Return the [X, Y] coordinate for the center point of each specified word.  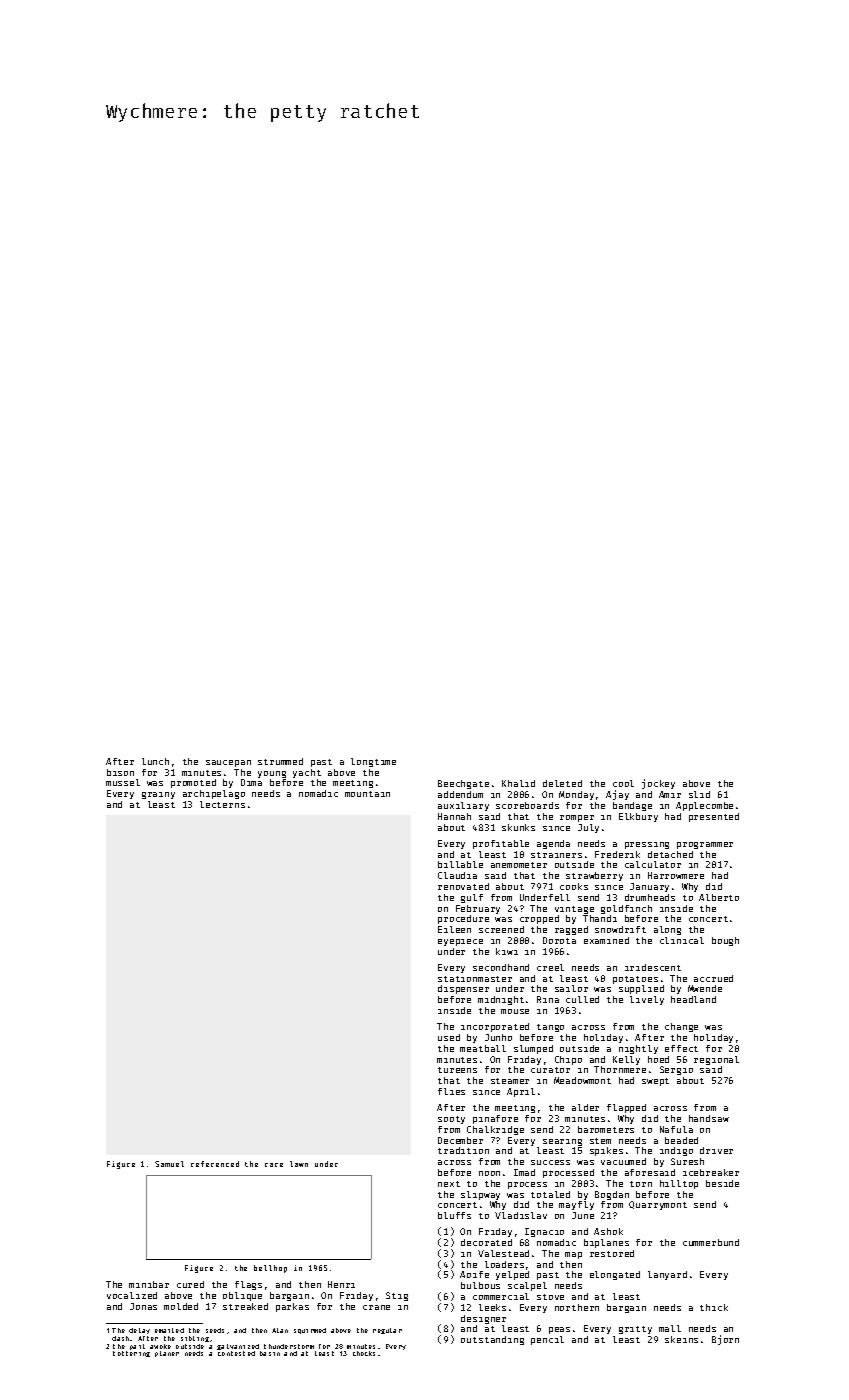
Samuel [169, 1164]
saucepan [228, 763]
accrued [713, 978]
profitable [501, 844]
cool [623, 783]
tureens [457, 1070]
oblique [242, 1296]
